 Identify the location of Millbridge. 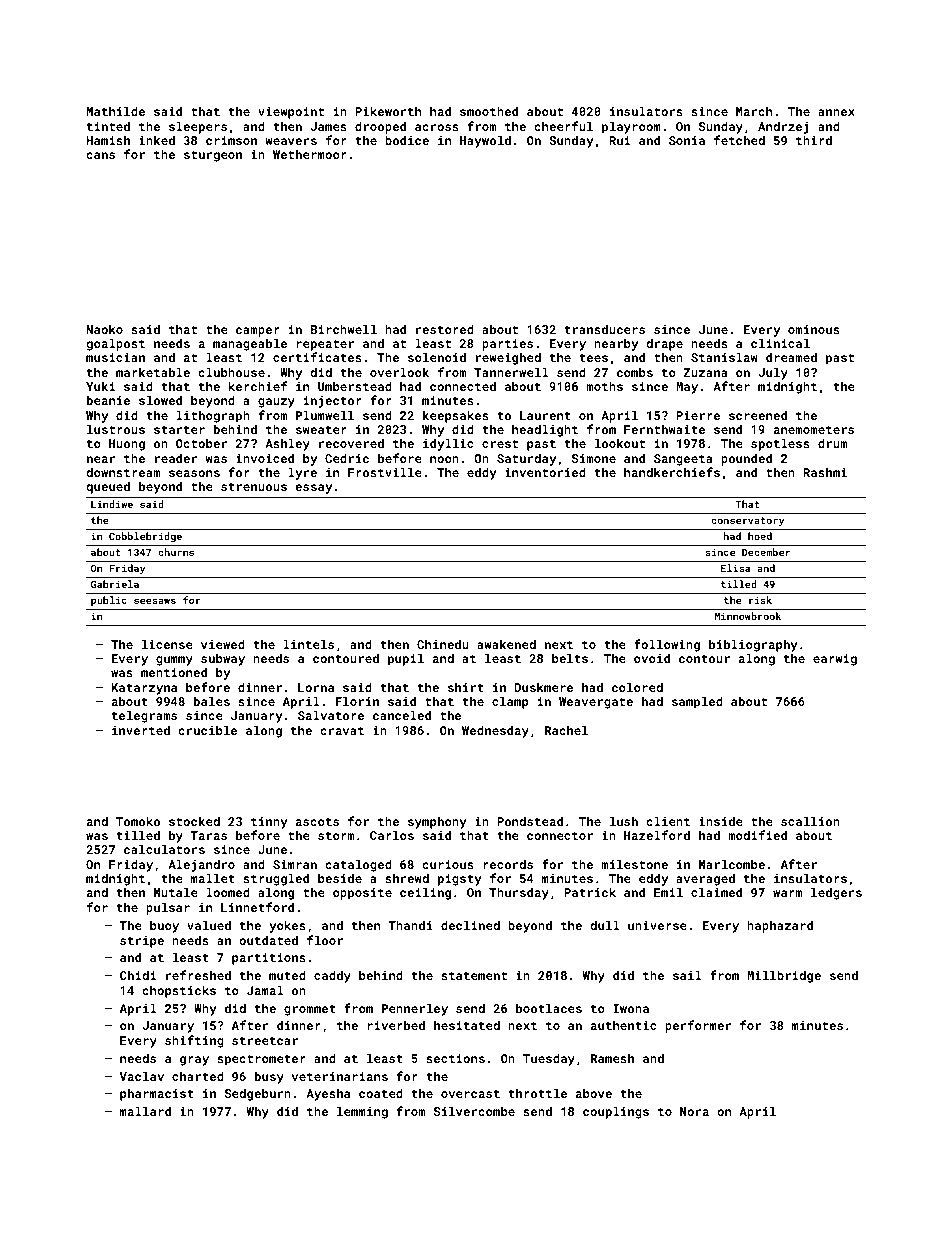
(784, 976).
